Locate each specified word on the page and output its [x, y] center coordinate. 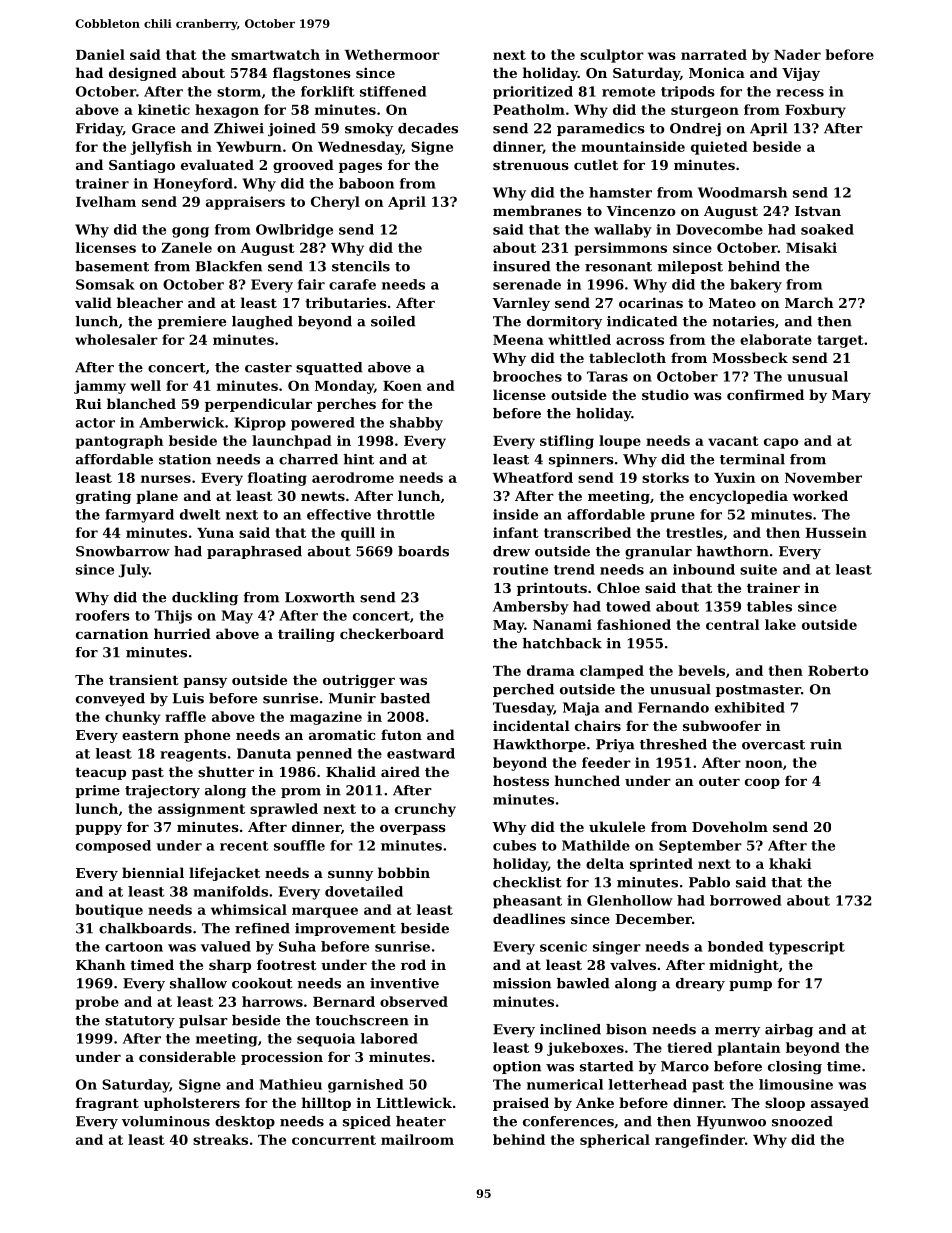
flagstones [312, 74]
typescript [807, 948]
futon [401, 734]
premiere [192, 322]
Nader [797, 54]
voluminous [166, 1121]
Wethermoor [392, 54]
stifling [567, 442]
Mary [851, 396]
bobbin [404, 872]
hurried [182, 633]
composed [113, 846]
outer [719, 781]
